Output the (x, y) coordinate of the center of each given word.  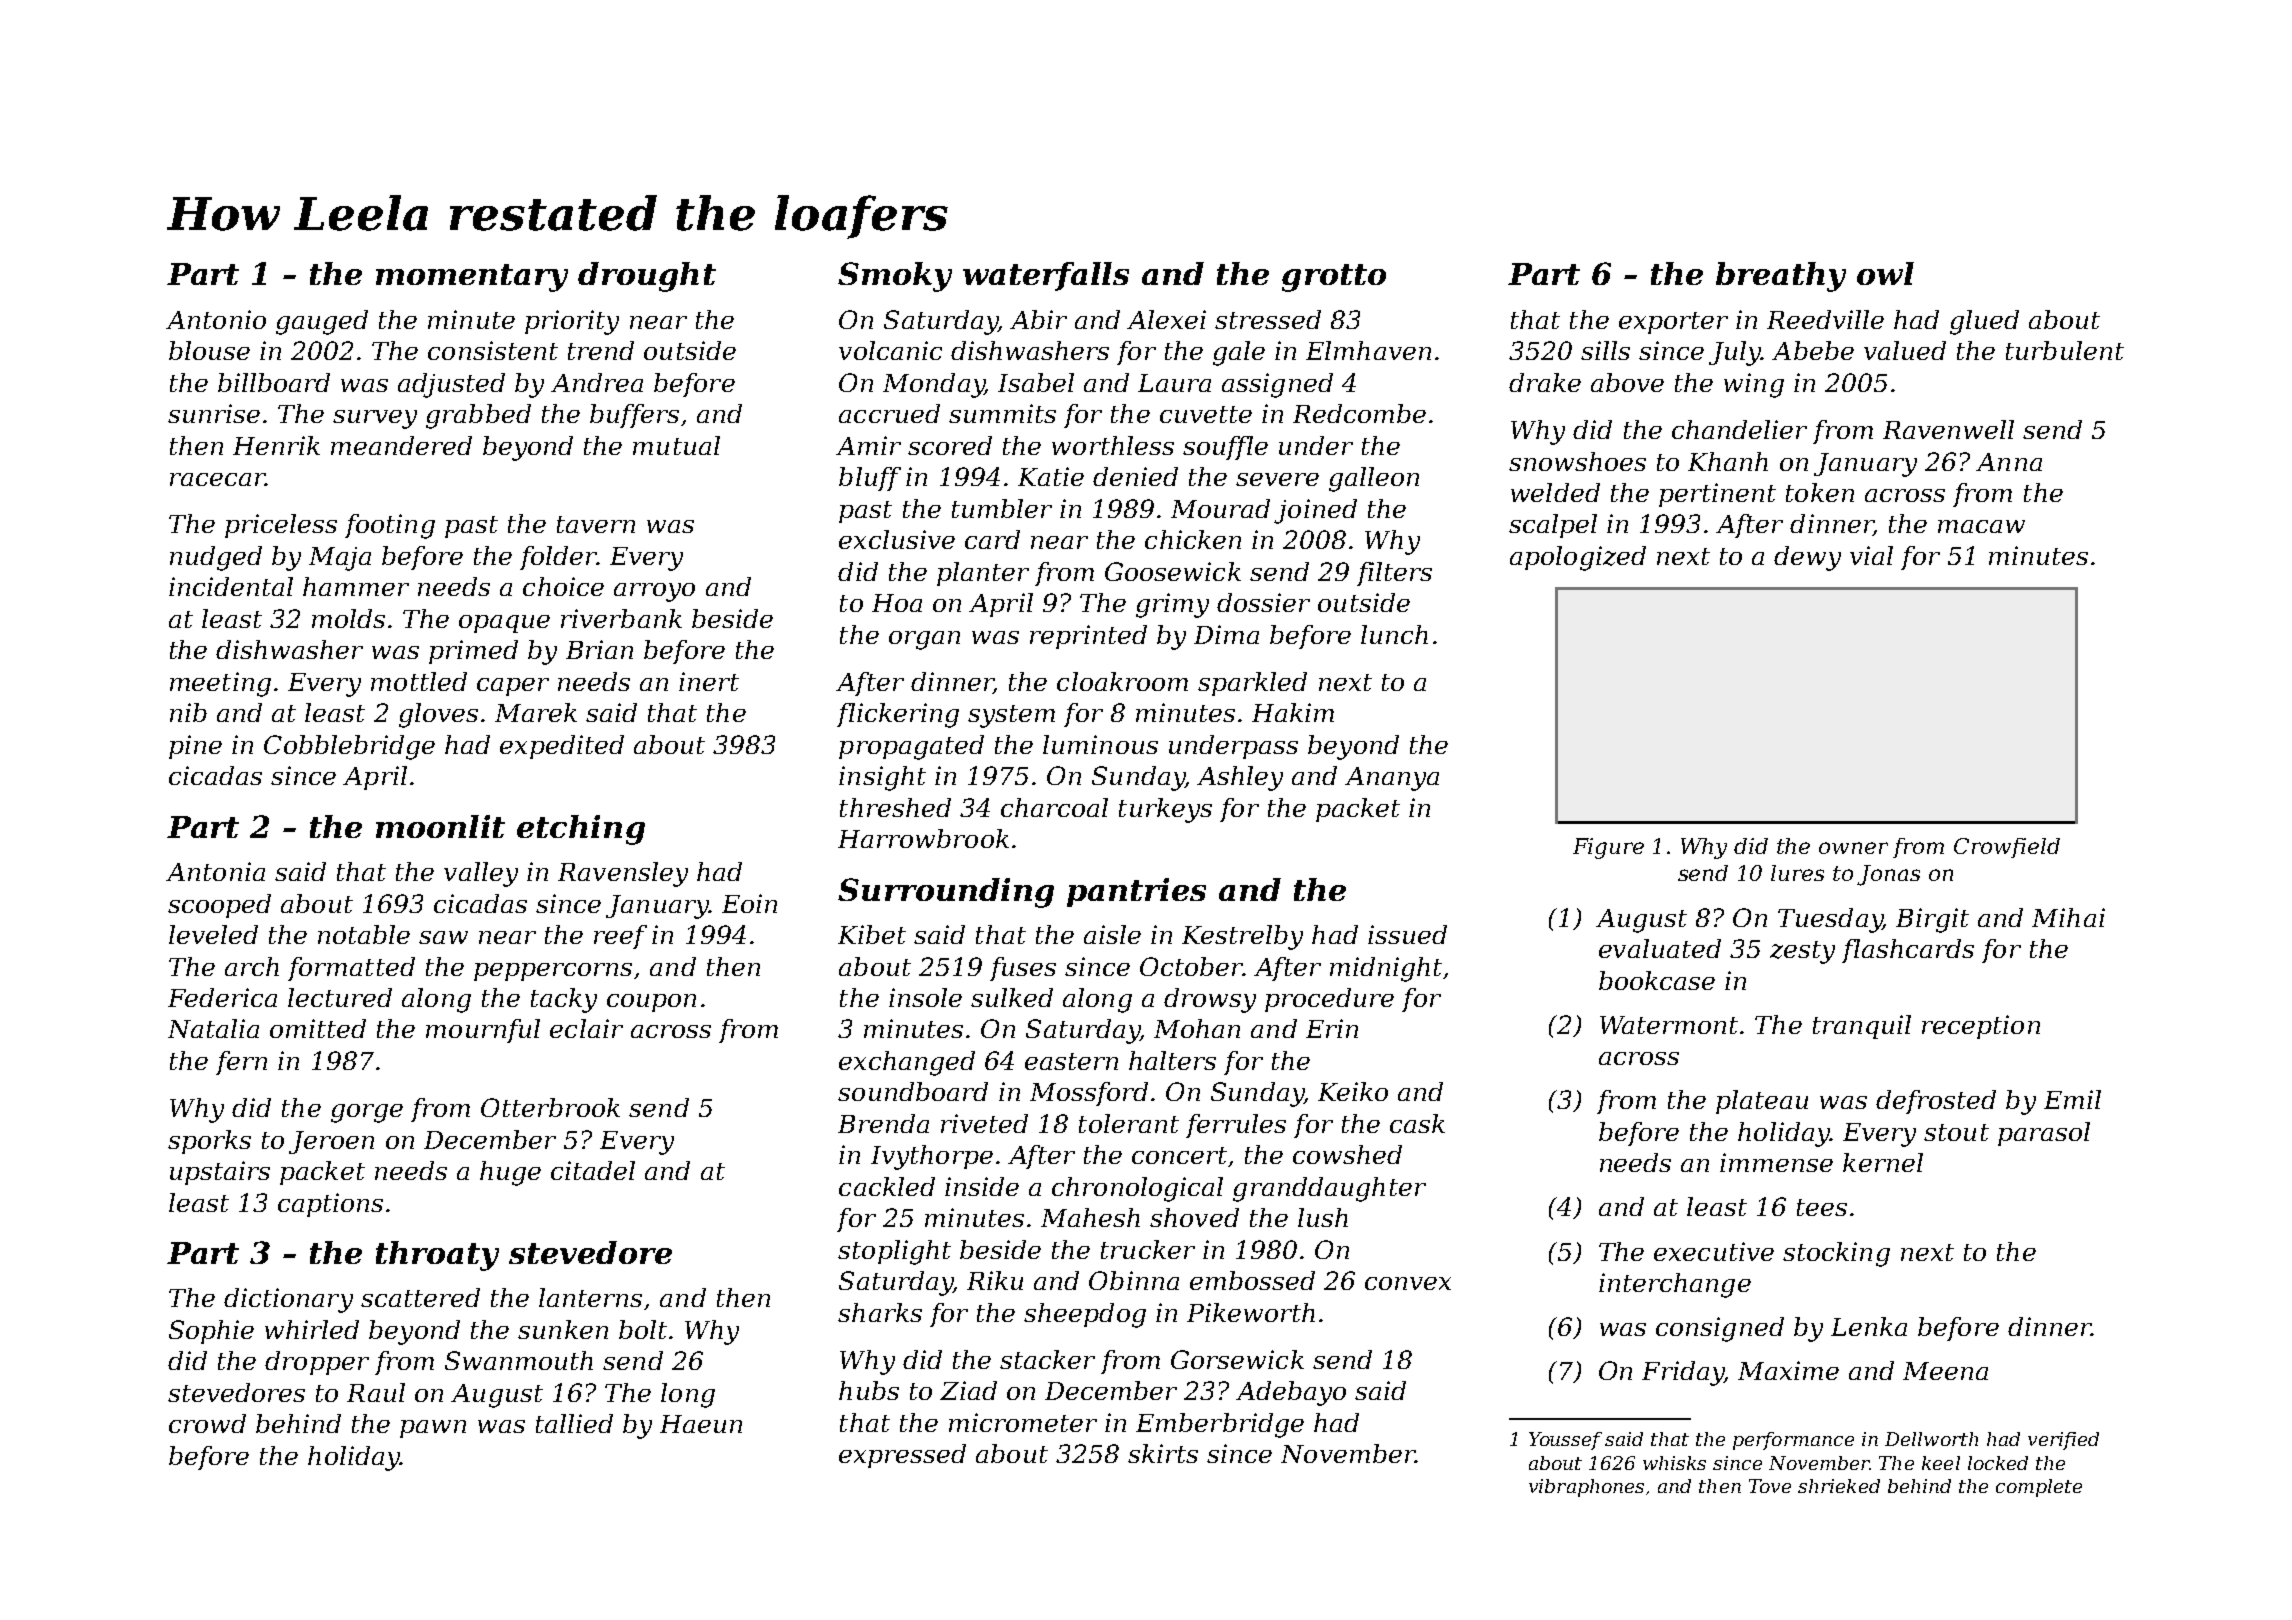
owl (1885, 273)
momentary (472, 278)
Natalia (213, 1028)
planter (983, 574)
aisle (1112, 934)
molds (348, 618)
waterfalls (1046, 276)
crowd (207, 1423)
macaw (1981, 526)
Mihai (2068, 917)
